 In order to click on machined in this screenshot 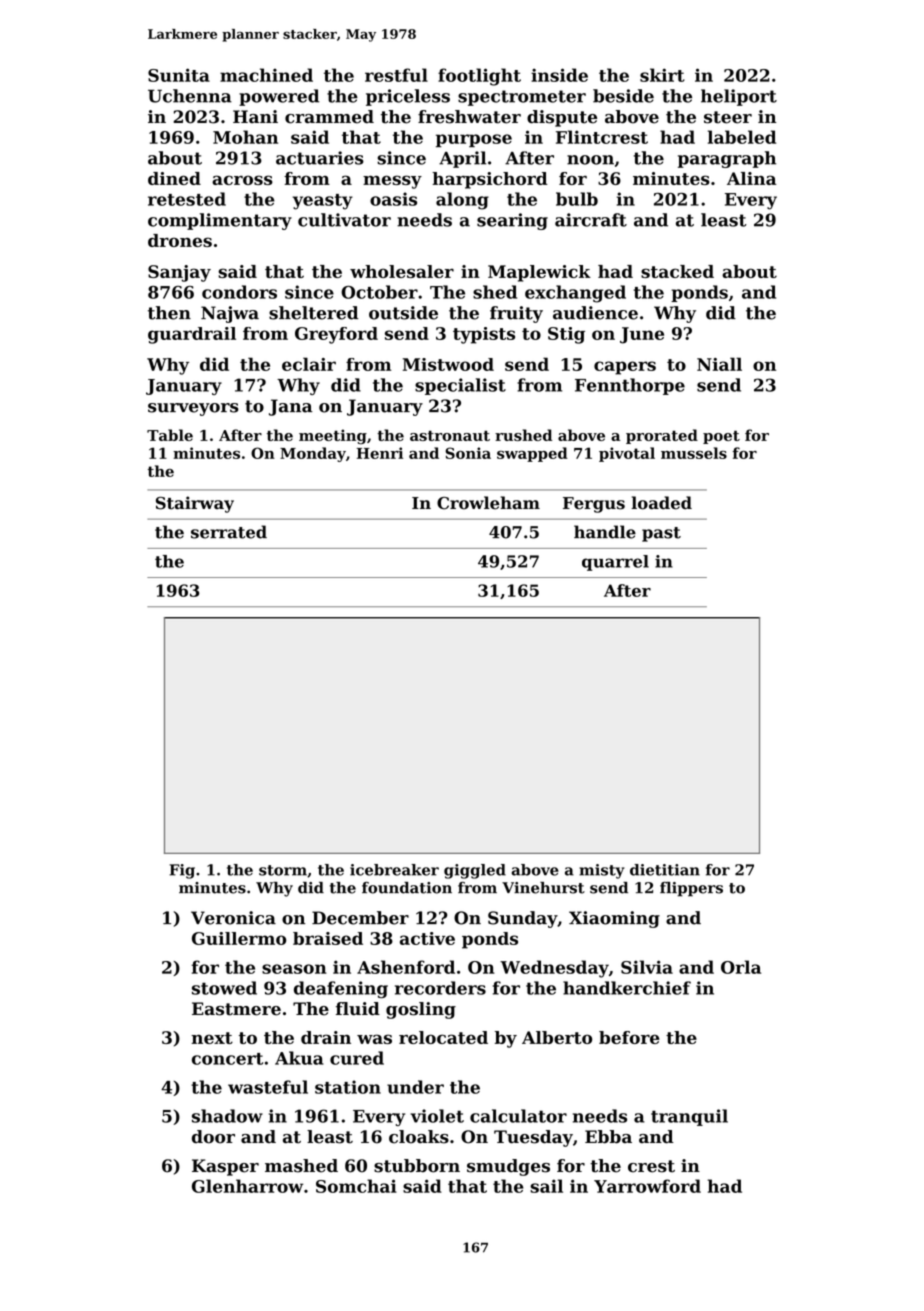, I will do `click(266, 75)`.
